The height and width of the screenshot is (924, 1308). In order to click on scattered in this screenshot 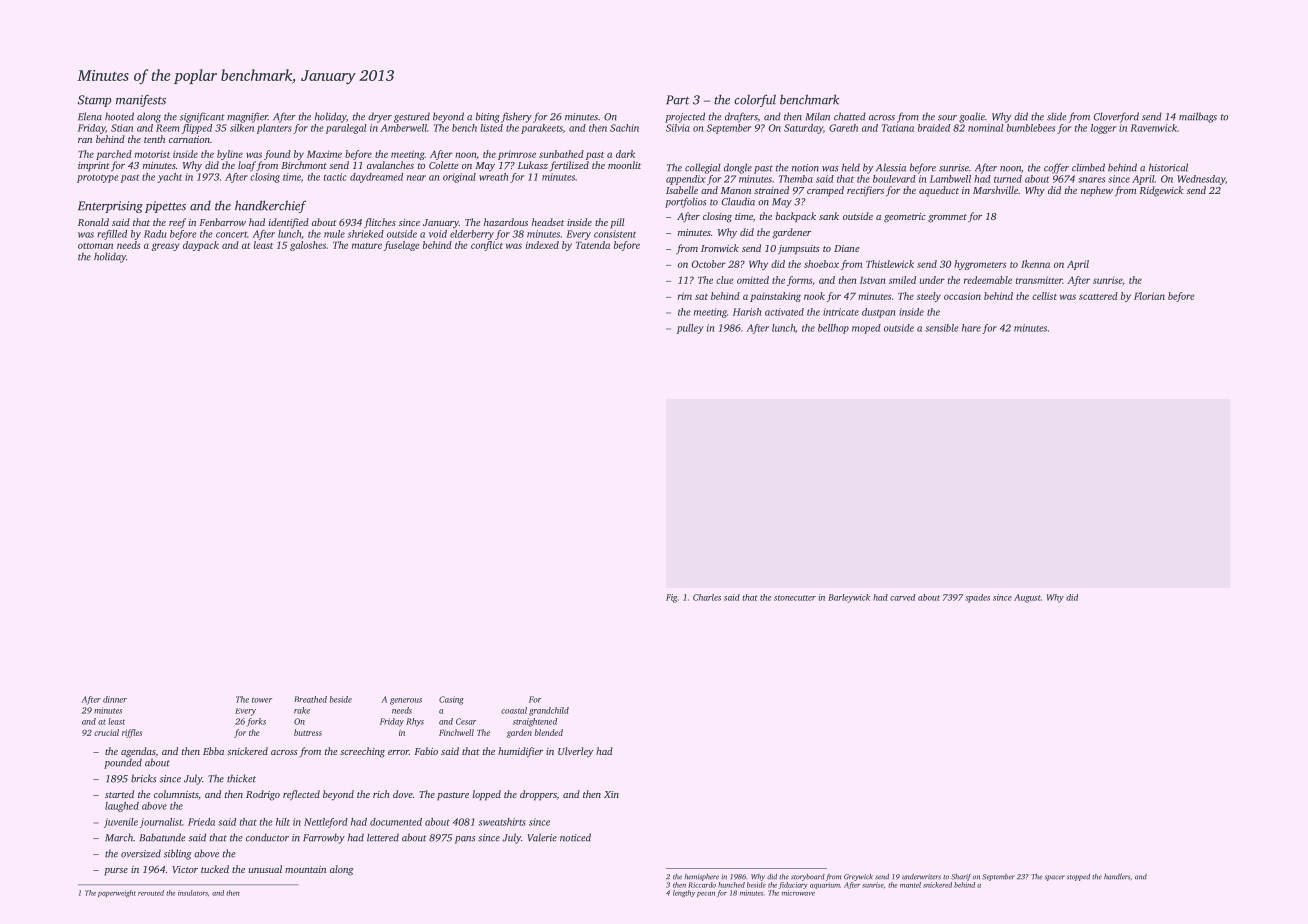, I will do `click(1098, 296)`.
